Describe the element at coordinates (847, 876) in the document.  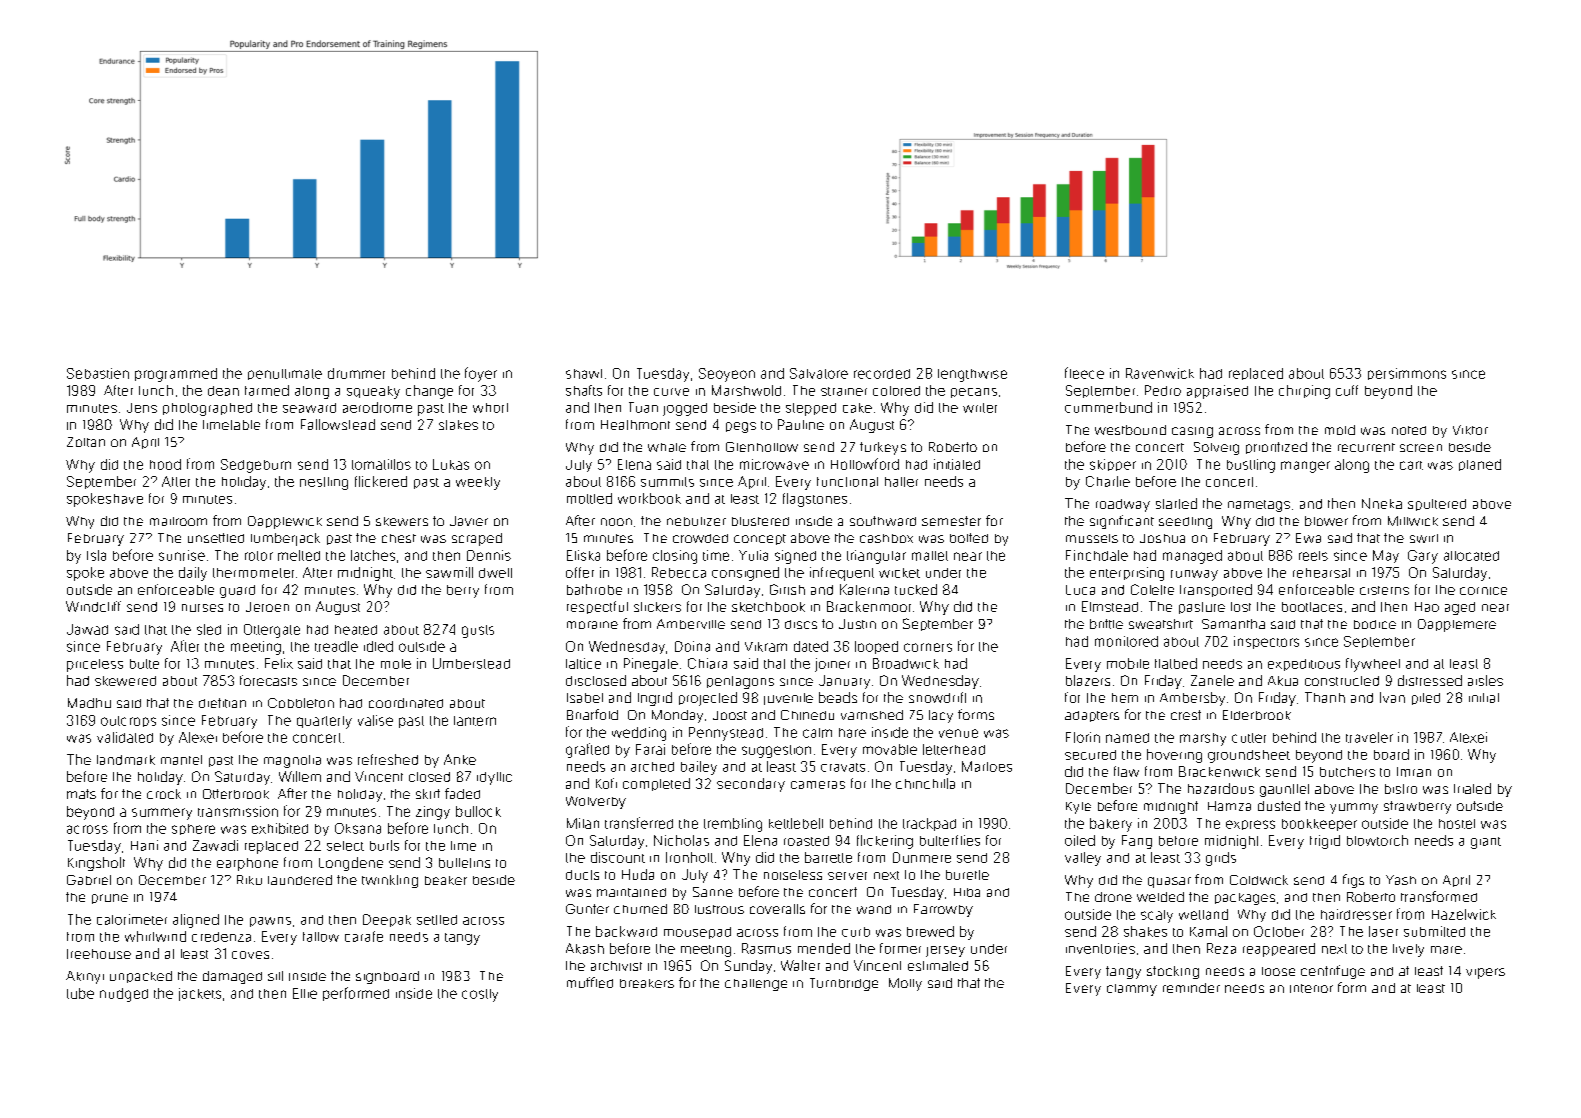
I see `server` at that location.
